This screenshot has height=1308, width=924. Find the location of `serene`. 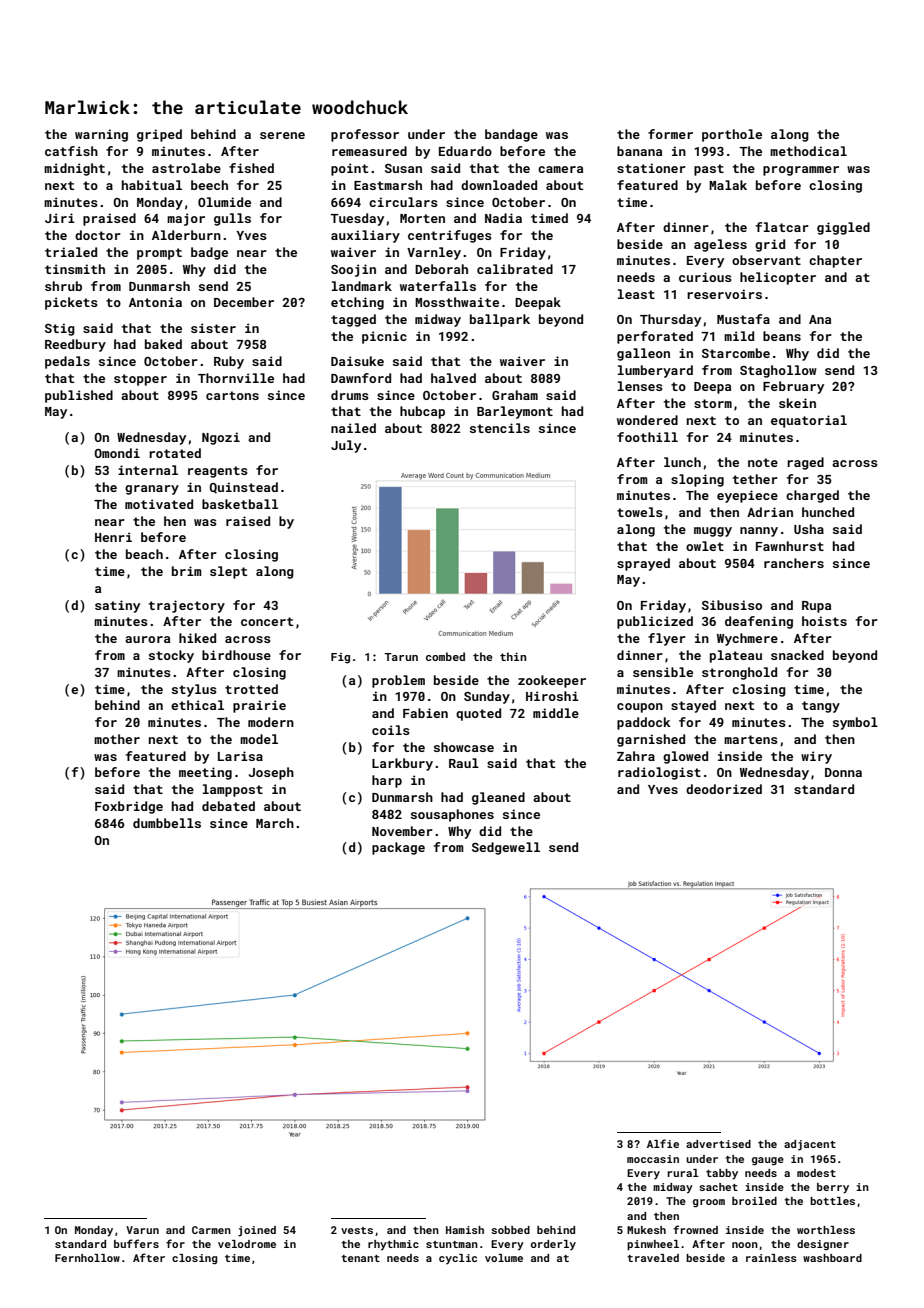

serene is located at coordinates (282, 135).
